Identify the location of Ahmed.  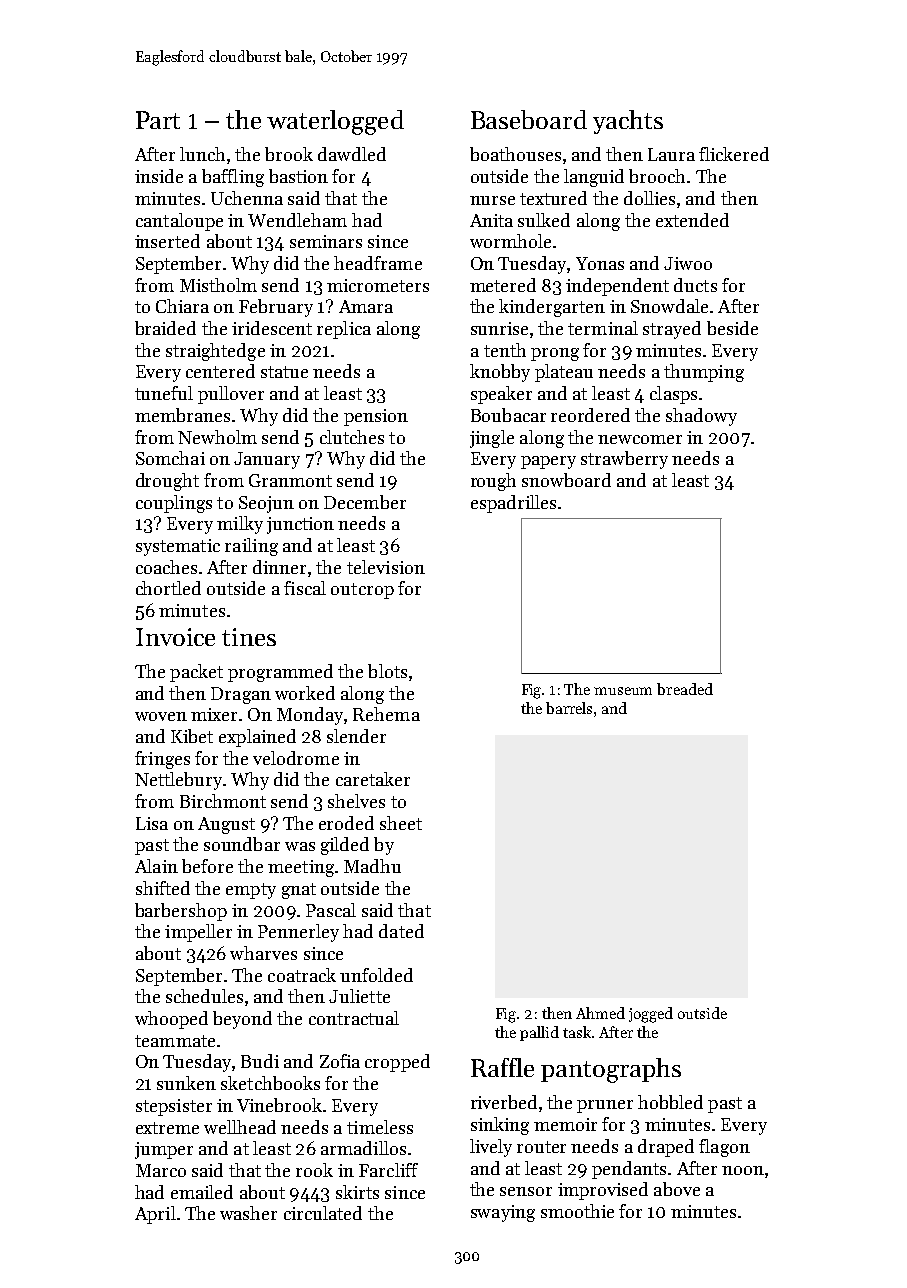
(600, 1013).
